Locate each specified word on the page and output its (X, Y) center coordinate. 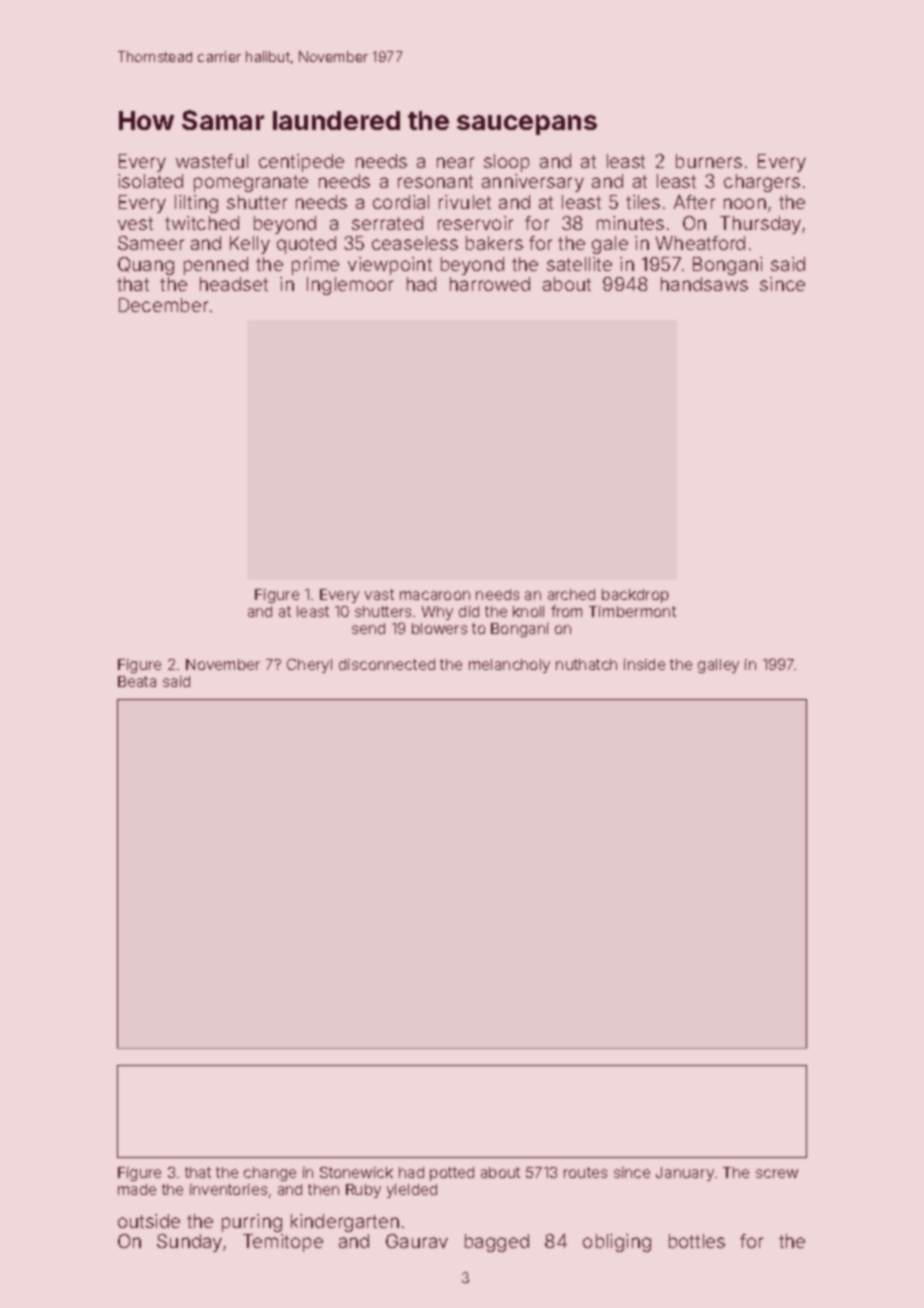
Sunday (189, 1243)
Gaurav (417, 1241)
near (455, 162)
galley (718, 666)
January (685, 1174)
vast (379, 594)
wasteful (212, 161)
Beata (137, 681)
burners (709, 161)
